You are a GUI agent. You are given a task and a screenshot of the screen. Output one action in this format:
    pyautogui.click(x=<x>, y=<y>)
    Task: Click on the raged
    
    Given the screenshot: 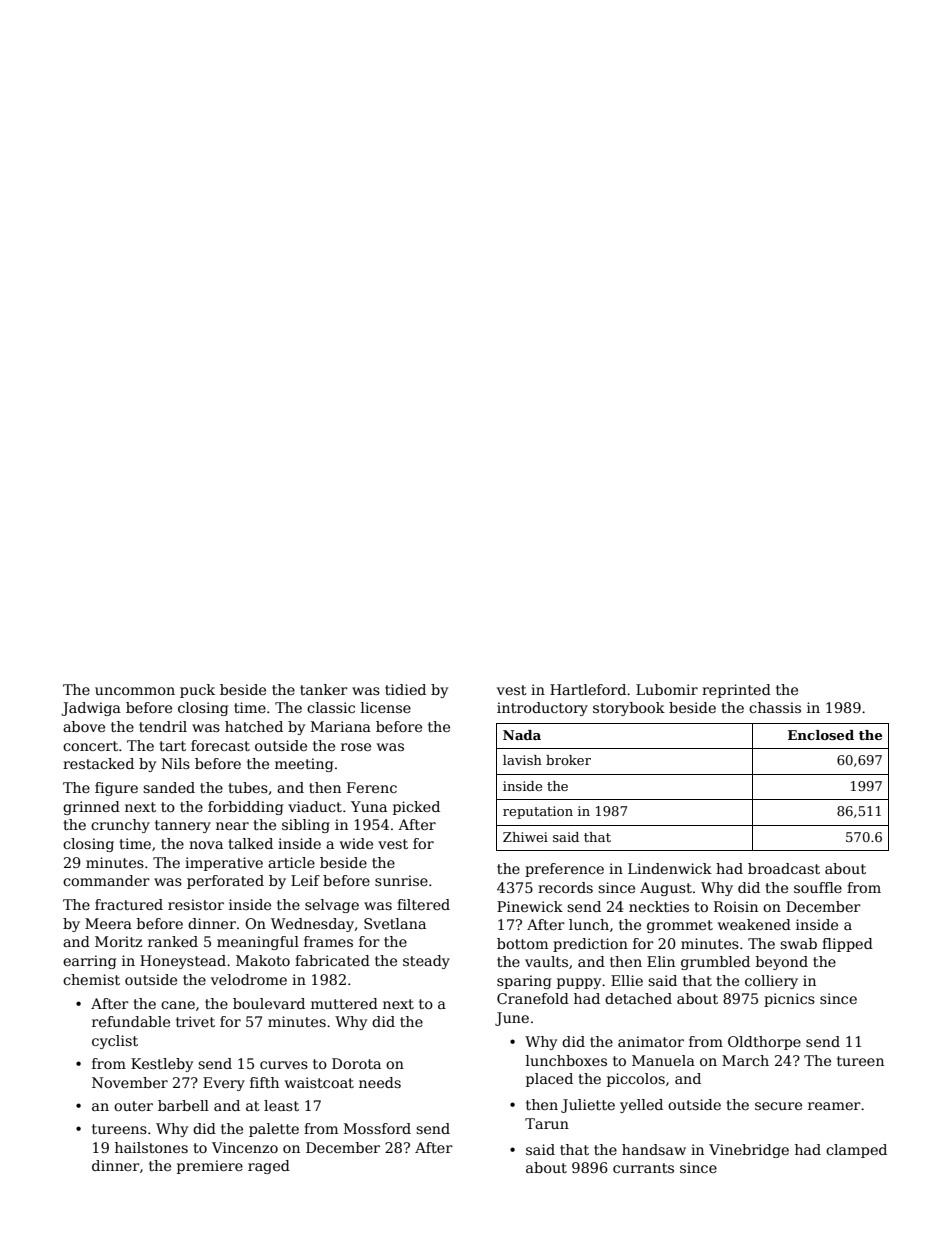 What is the action you would take?
    pyautogui.click(x=269, y=1167)
